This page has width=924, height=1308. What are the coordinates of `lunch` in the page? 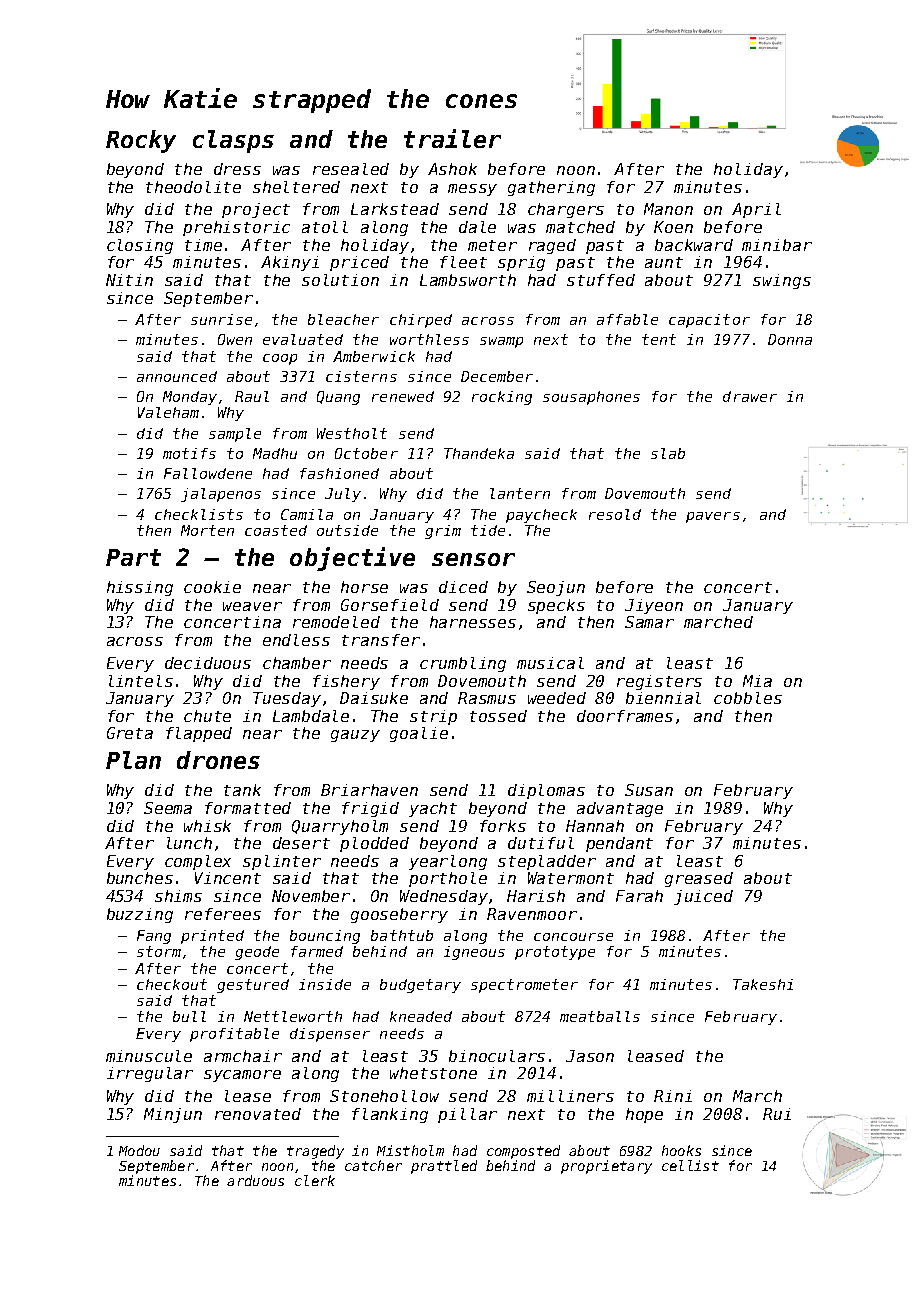 It's located at (189, 843).
